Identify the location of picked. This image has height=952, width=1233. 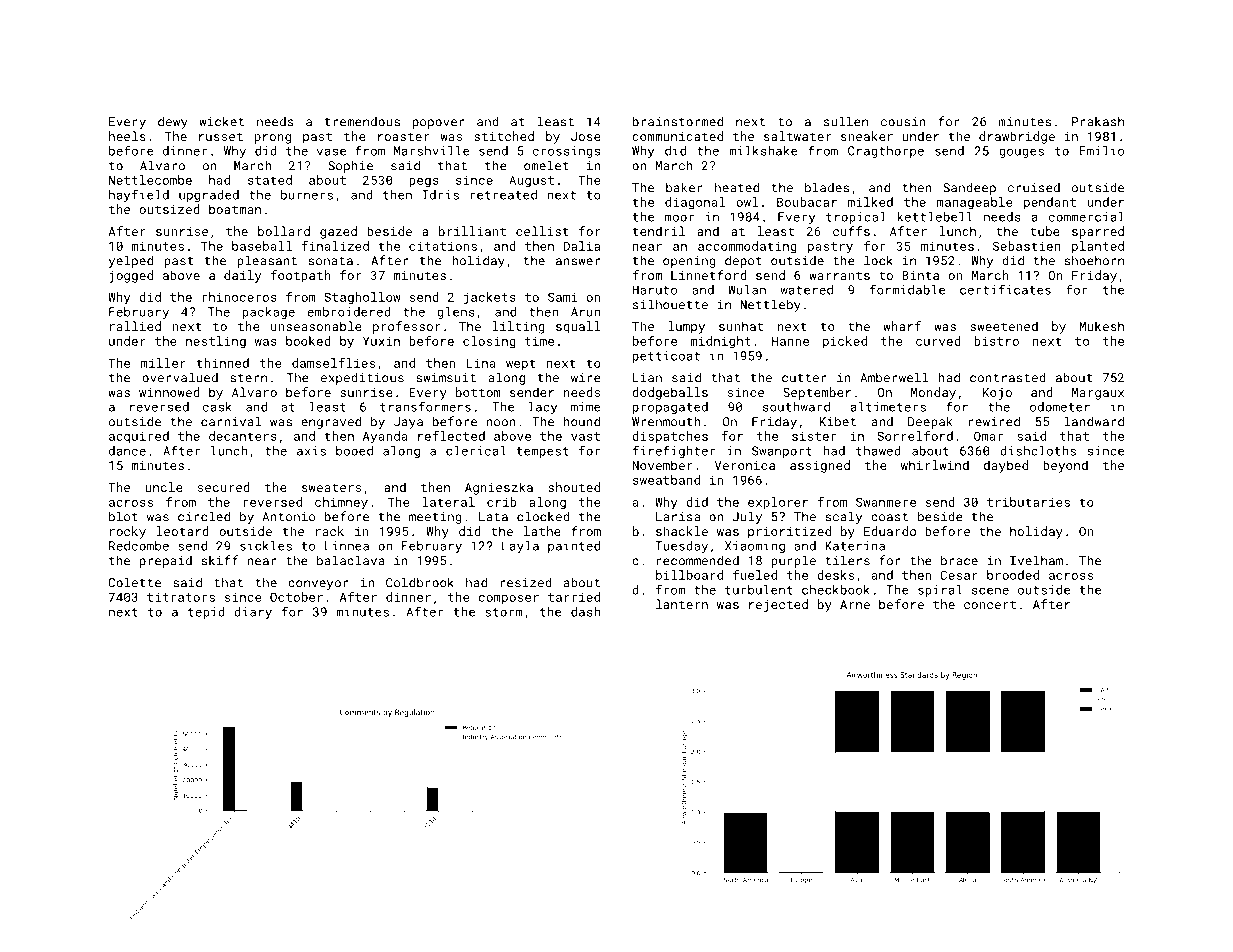
(845, 342).
